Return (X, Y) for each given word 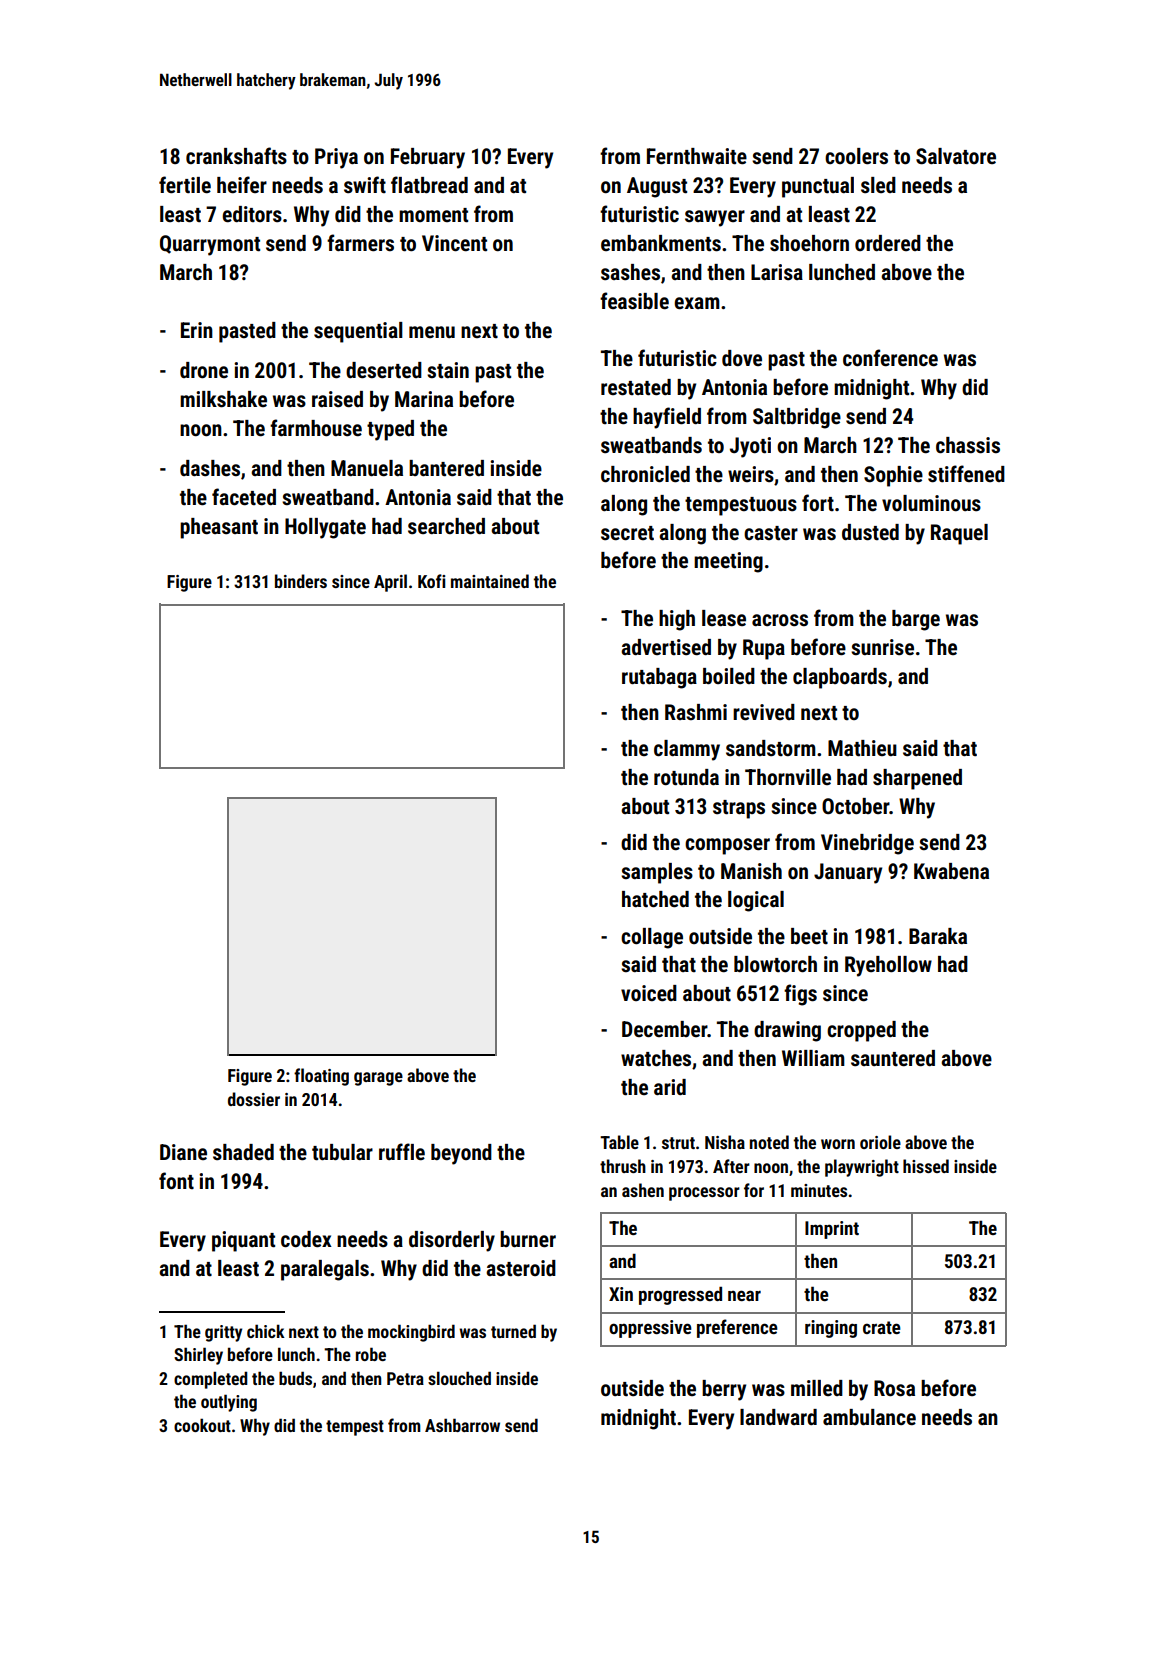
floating (321, 1077)
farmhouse (316, 428)
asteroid (521, 1268)
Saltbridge (797, 418)
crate (882, 1327)
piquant (243, 1241)
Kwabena (951, 871)
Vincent (454, 243)
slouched (459, 1378)
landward (778, 1417)
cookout (202, 1425)
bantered (446, 468)
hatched (655, 899)
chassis (968, 445)
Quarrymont (210, 245)
